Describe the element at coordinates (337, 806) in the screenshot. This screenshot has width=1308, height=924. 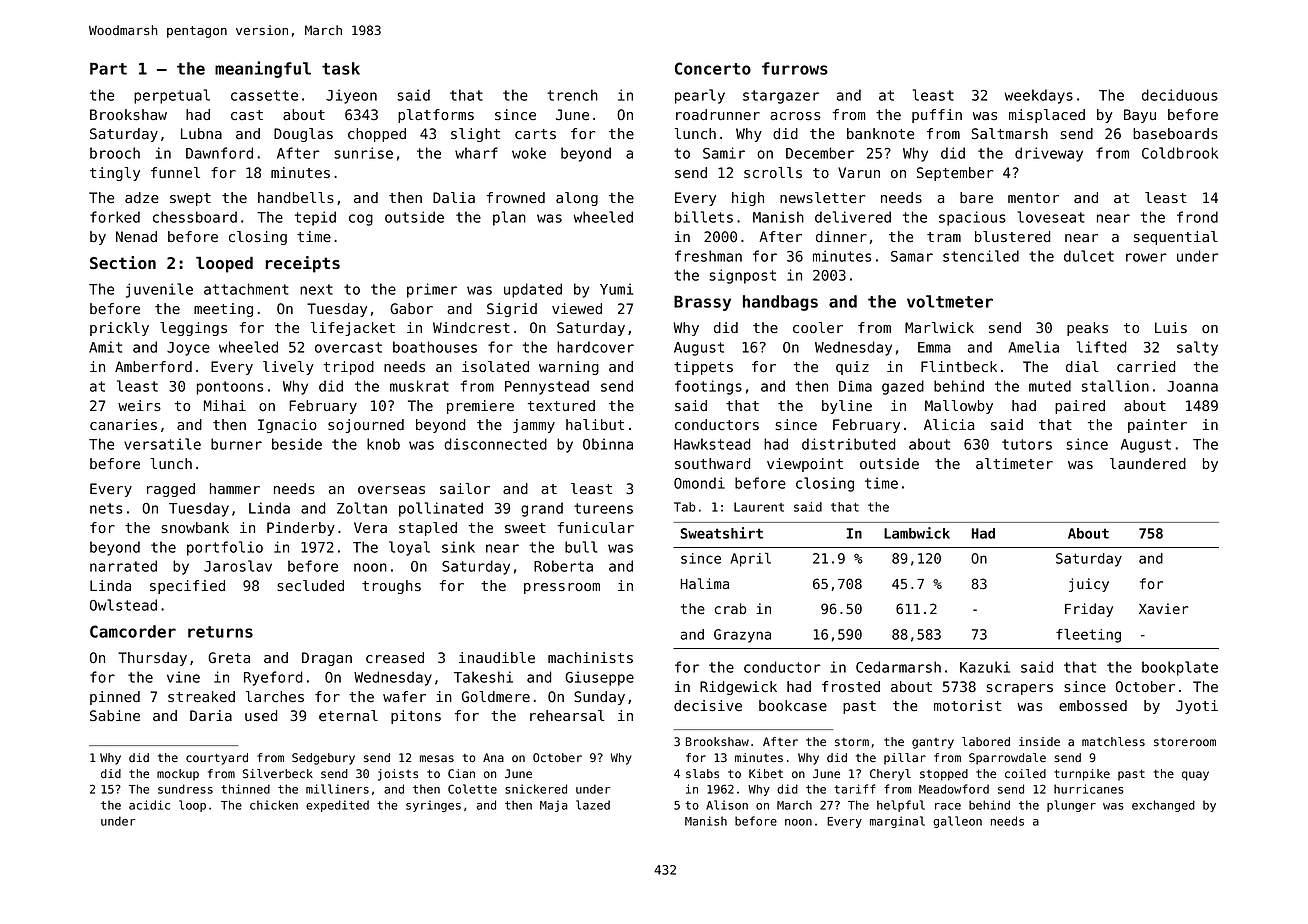
I see `expedited` at that location.
